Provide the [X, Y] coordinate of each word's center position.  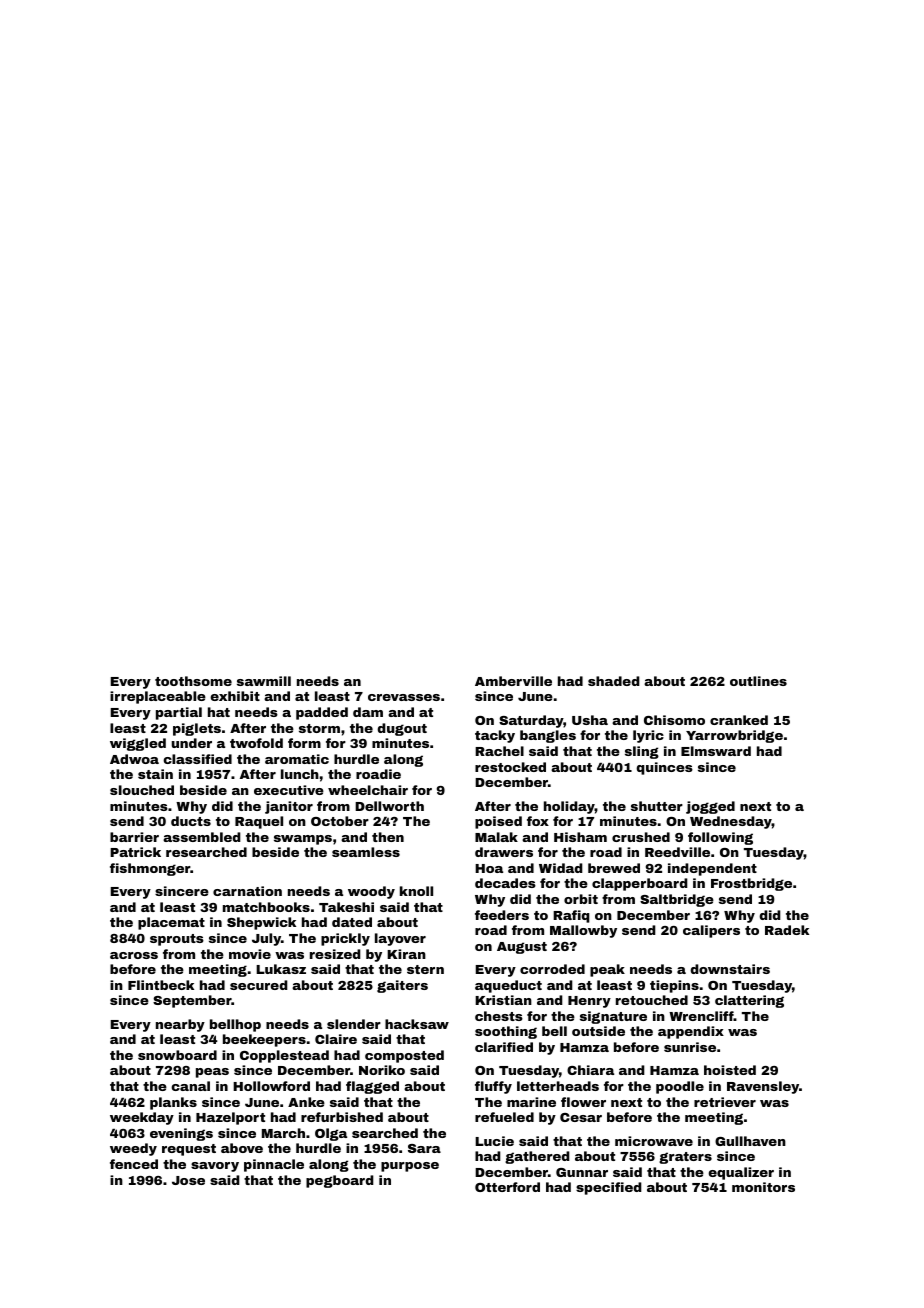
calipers [711, 931]
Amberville [513, 681]
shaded [614, 681]
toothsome [193, 681]
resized [335, 954]
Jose [188, 1180]
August [522, 948]
